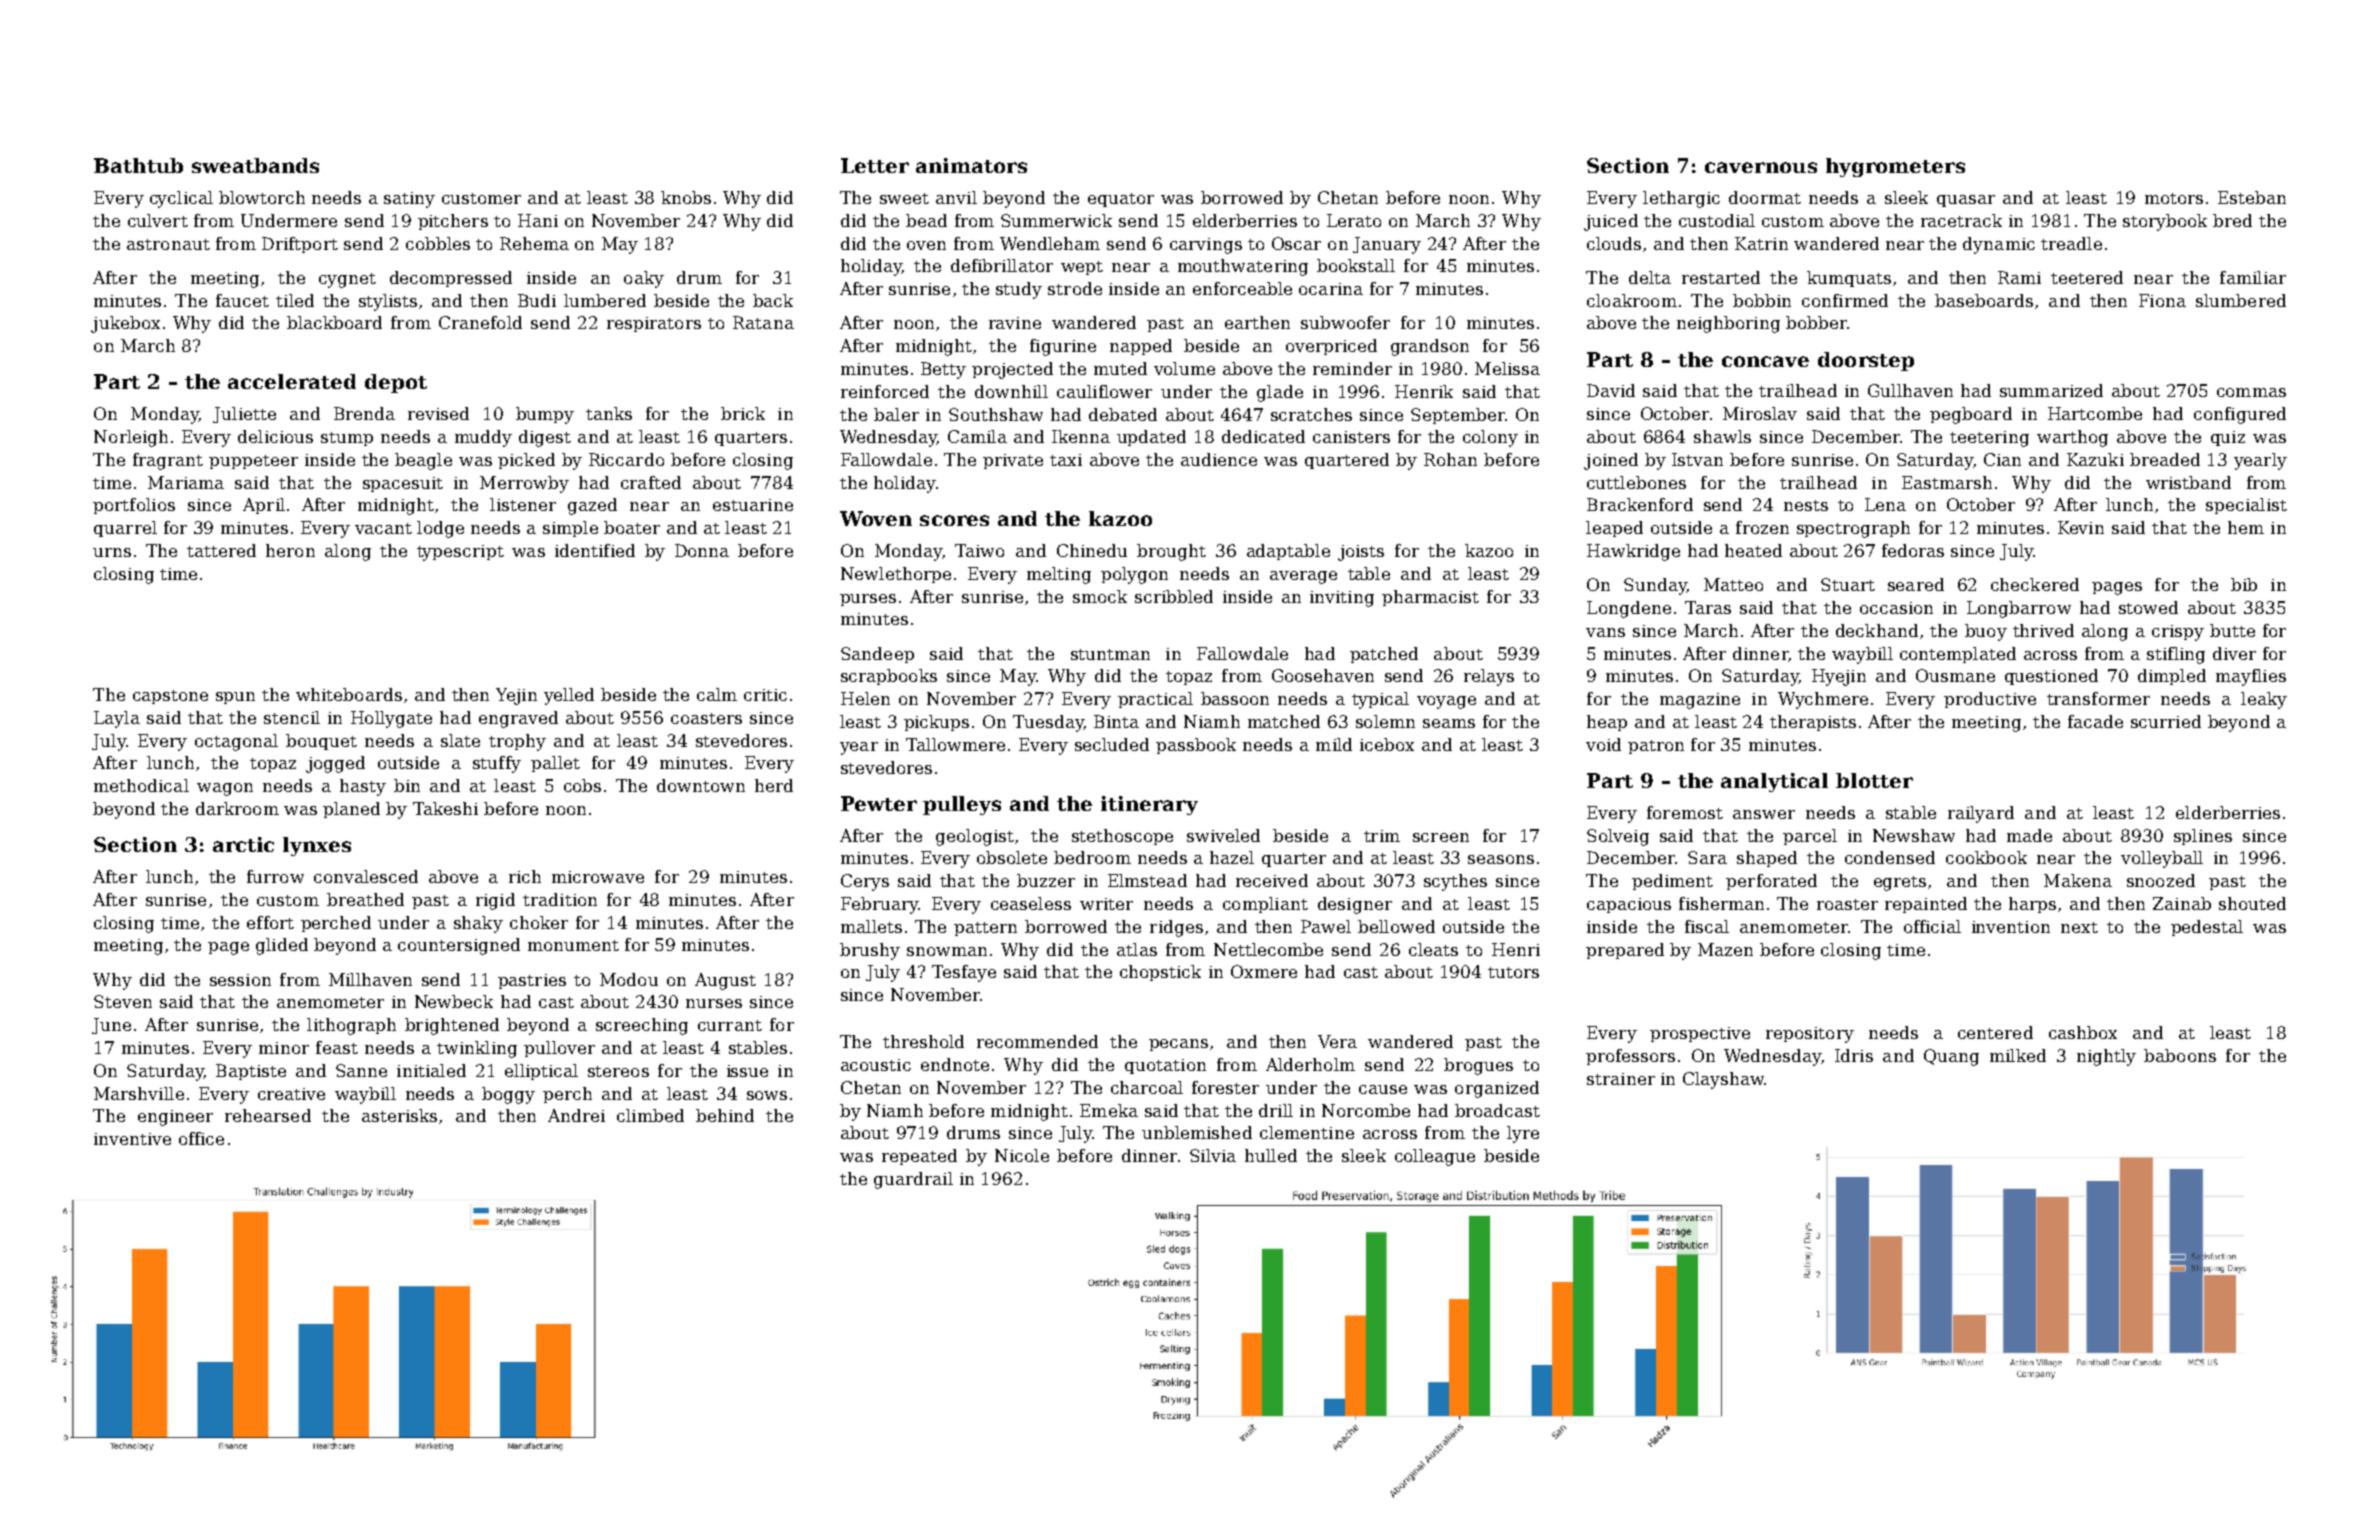 This document has height=1540, width=2380. Describe the element at coordinates (913, 1180) in the document. I see `guardrail` at that location.
